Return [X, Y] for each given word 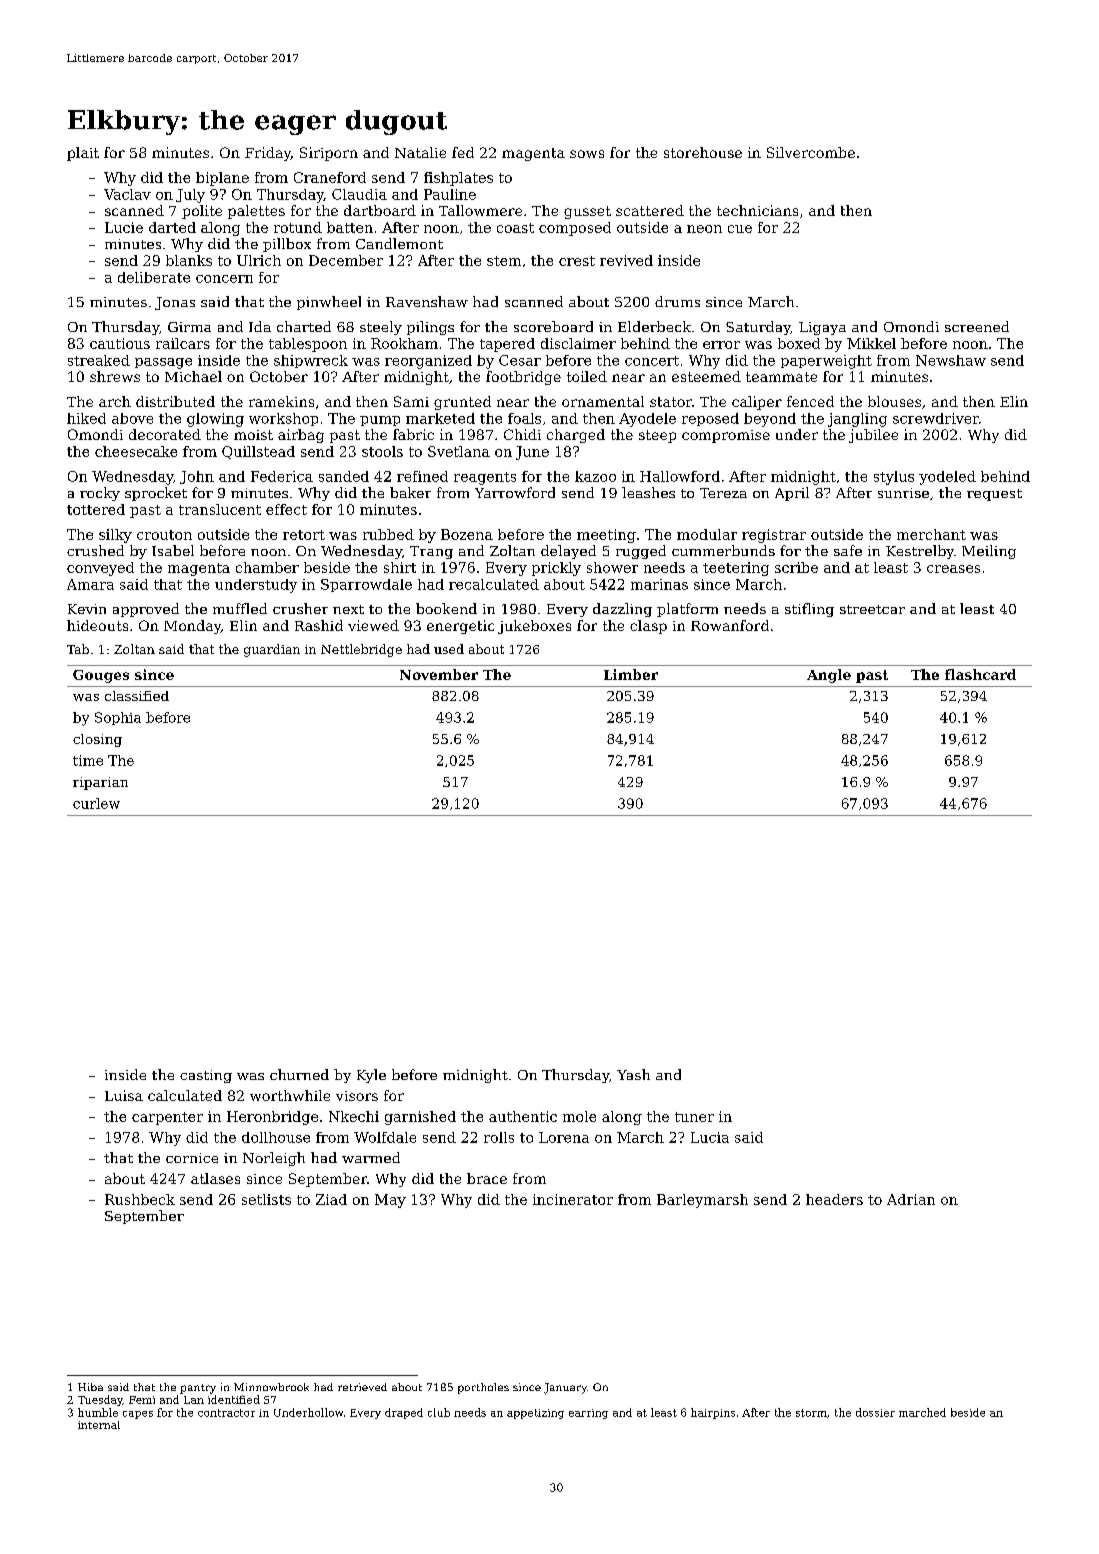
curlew [96, 803]
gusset [587, 212]
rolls [499, 1137]
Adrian [911, 1199]
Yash [633, 1074]
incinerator [573, 1199]
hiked [86, 418]
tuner [694, 1117]
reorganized [428, 362]
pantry [198, 1389]
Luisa [124, 1095]
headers [834, 1199]
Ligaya [822, 328]
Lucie [124, 227]
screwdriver [936, 418]
